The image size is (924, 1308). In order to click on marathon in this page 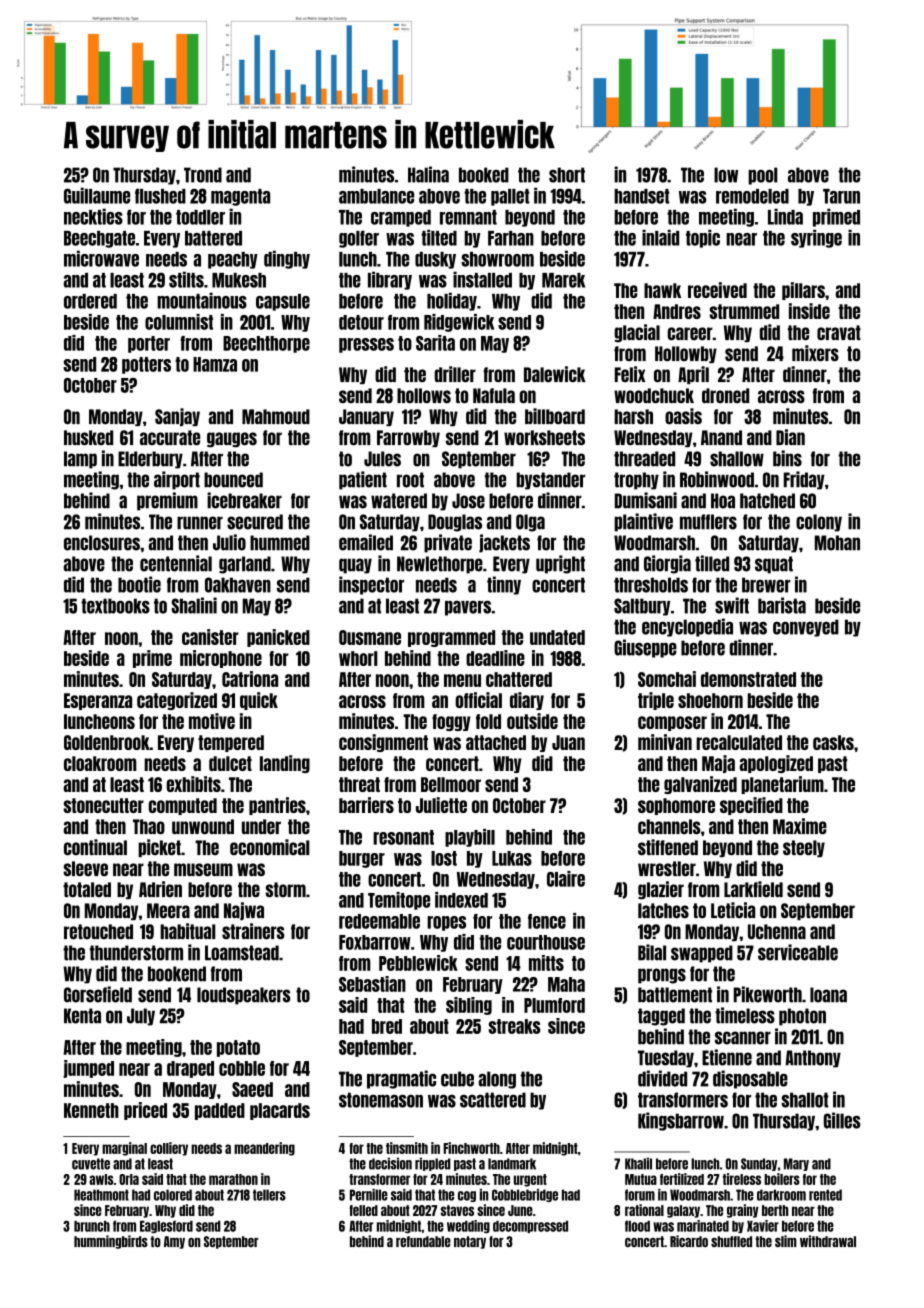, I will do `click(233, 1179)`.
